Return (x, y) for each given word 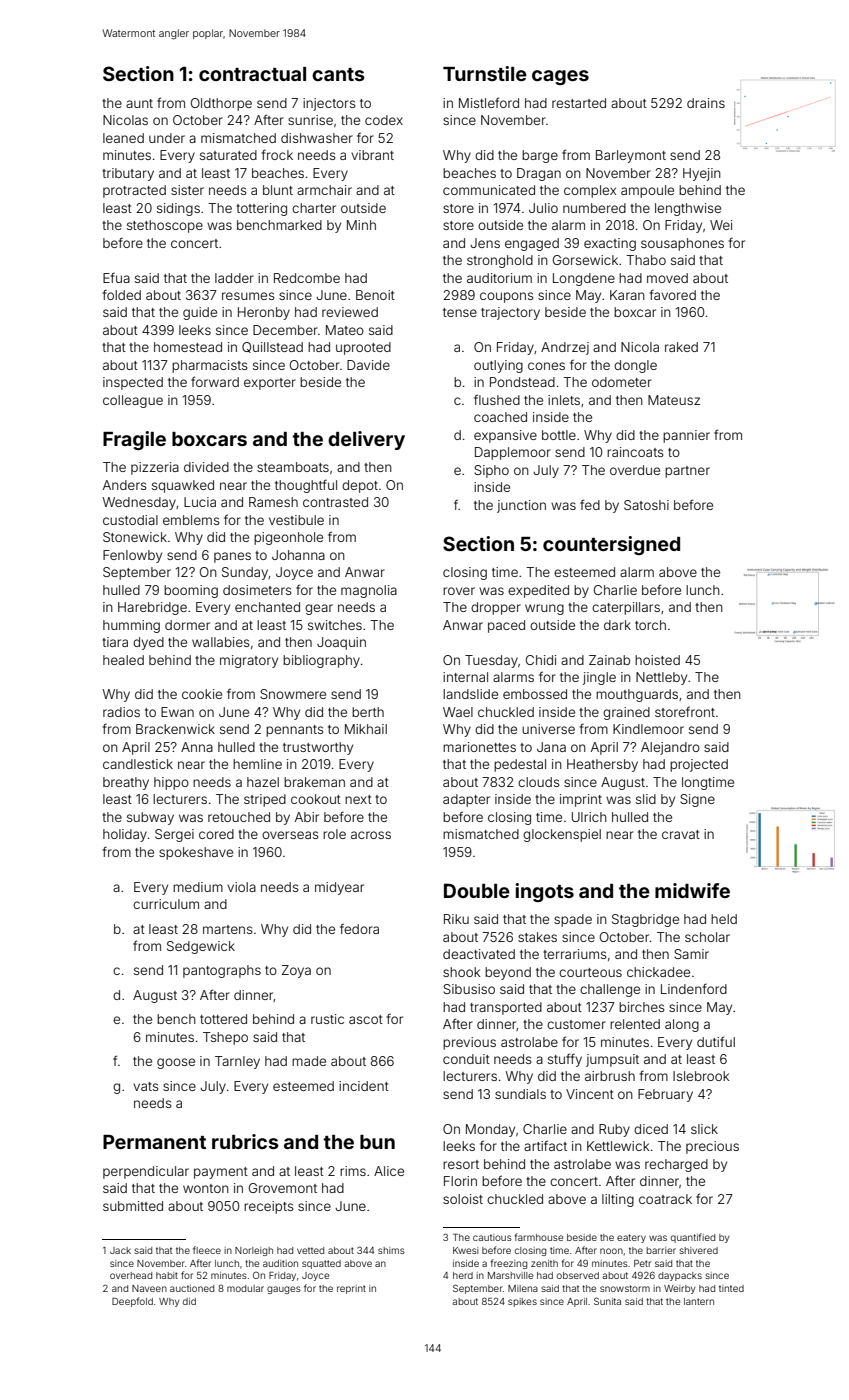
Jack (120, 1250)
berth (368, 712)
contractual (252, 74)
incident (364, 1086)
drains (706, 103)
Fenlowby (132, 556)
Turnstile (485, 73)
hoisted (657, 660)
